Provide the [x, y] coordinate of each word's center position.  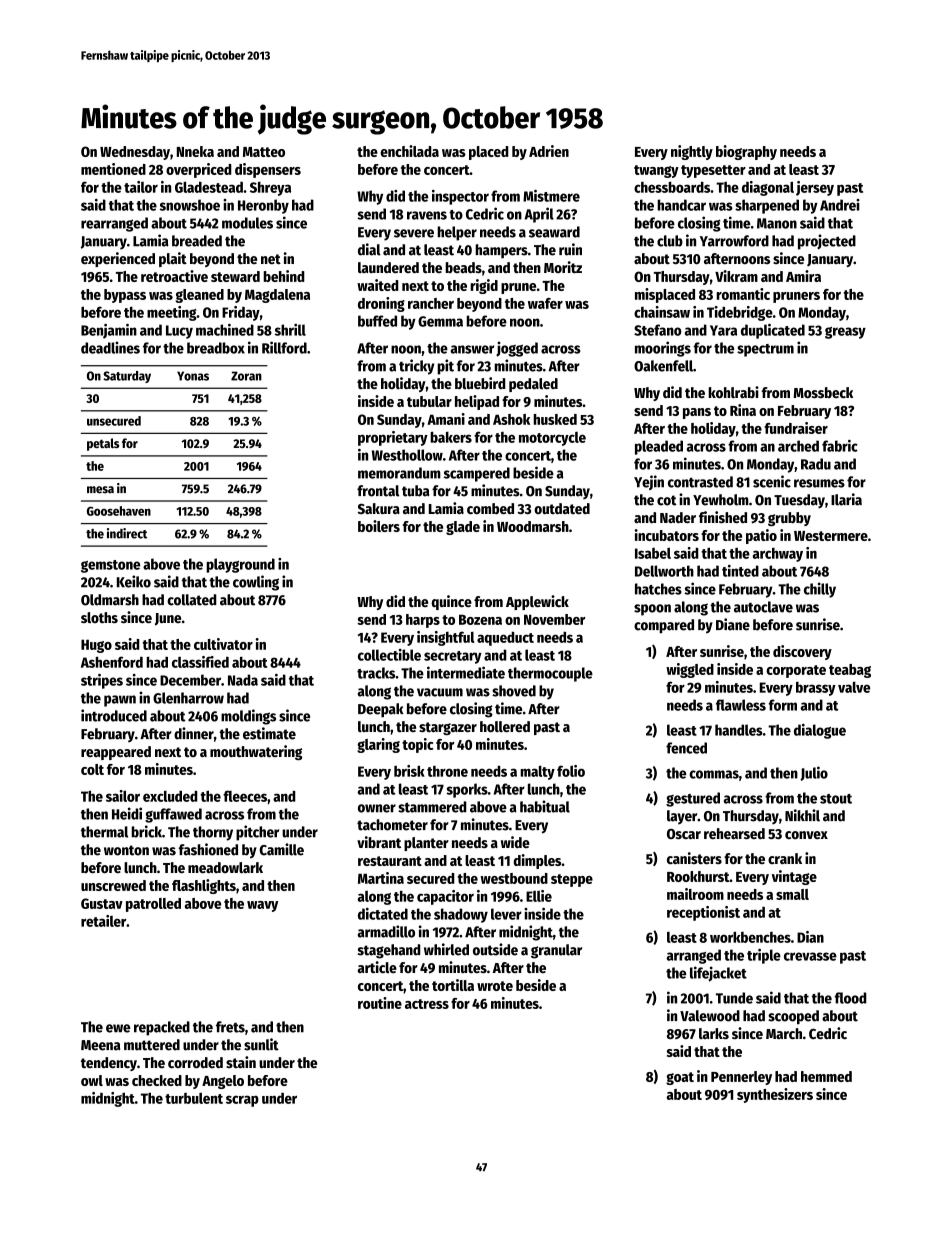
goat [680, 1078]
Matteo [264, 152]
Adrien [549, 151]
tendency [109, 1064]
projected [827, 242]
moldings [248, 717]
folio [571, 771]
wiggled [690, 670]
